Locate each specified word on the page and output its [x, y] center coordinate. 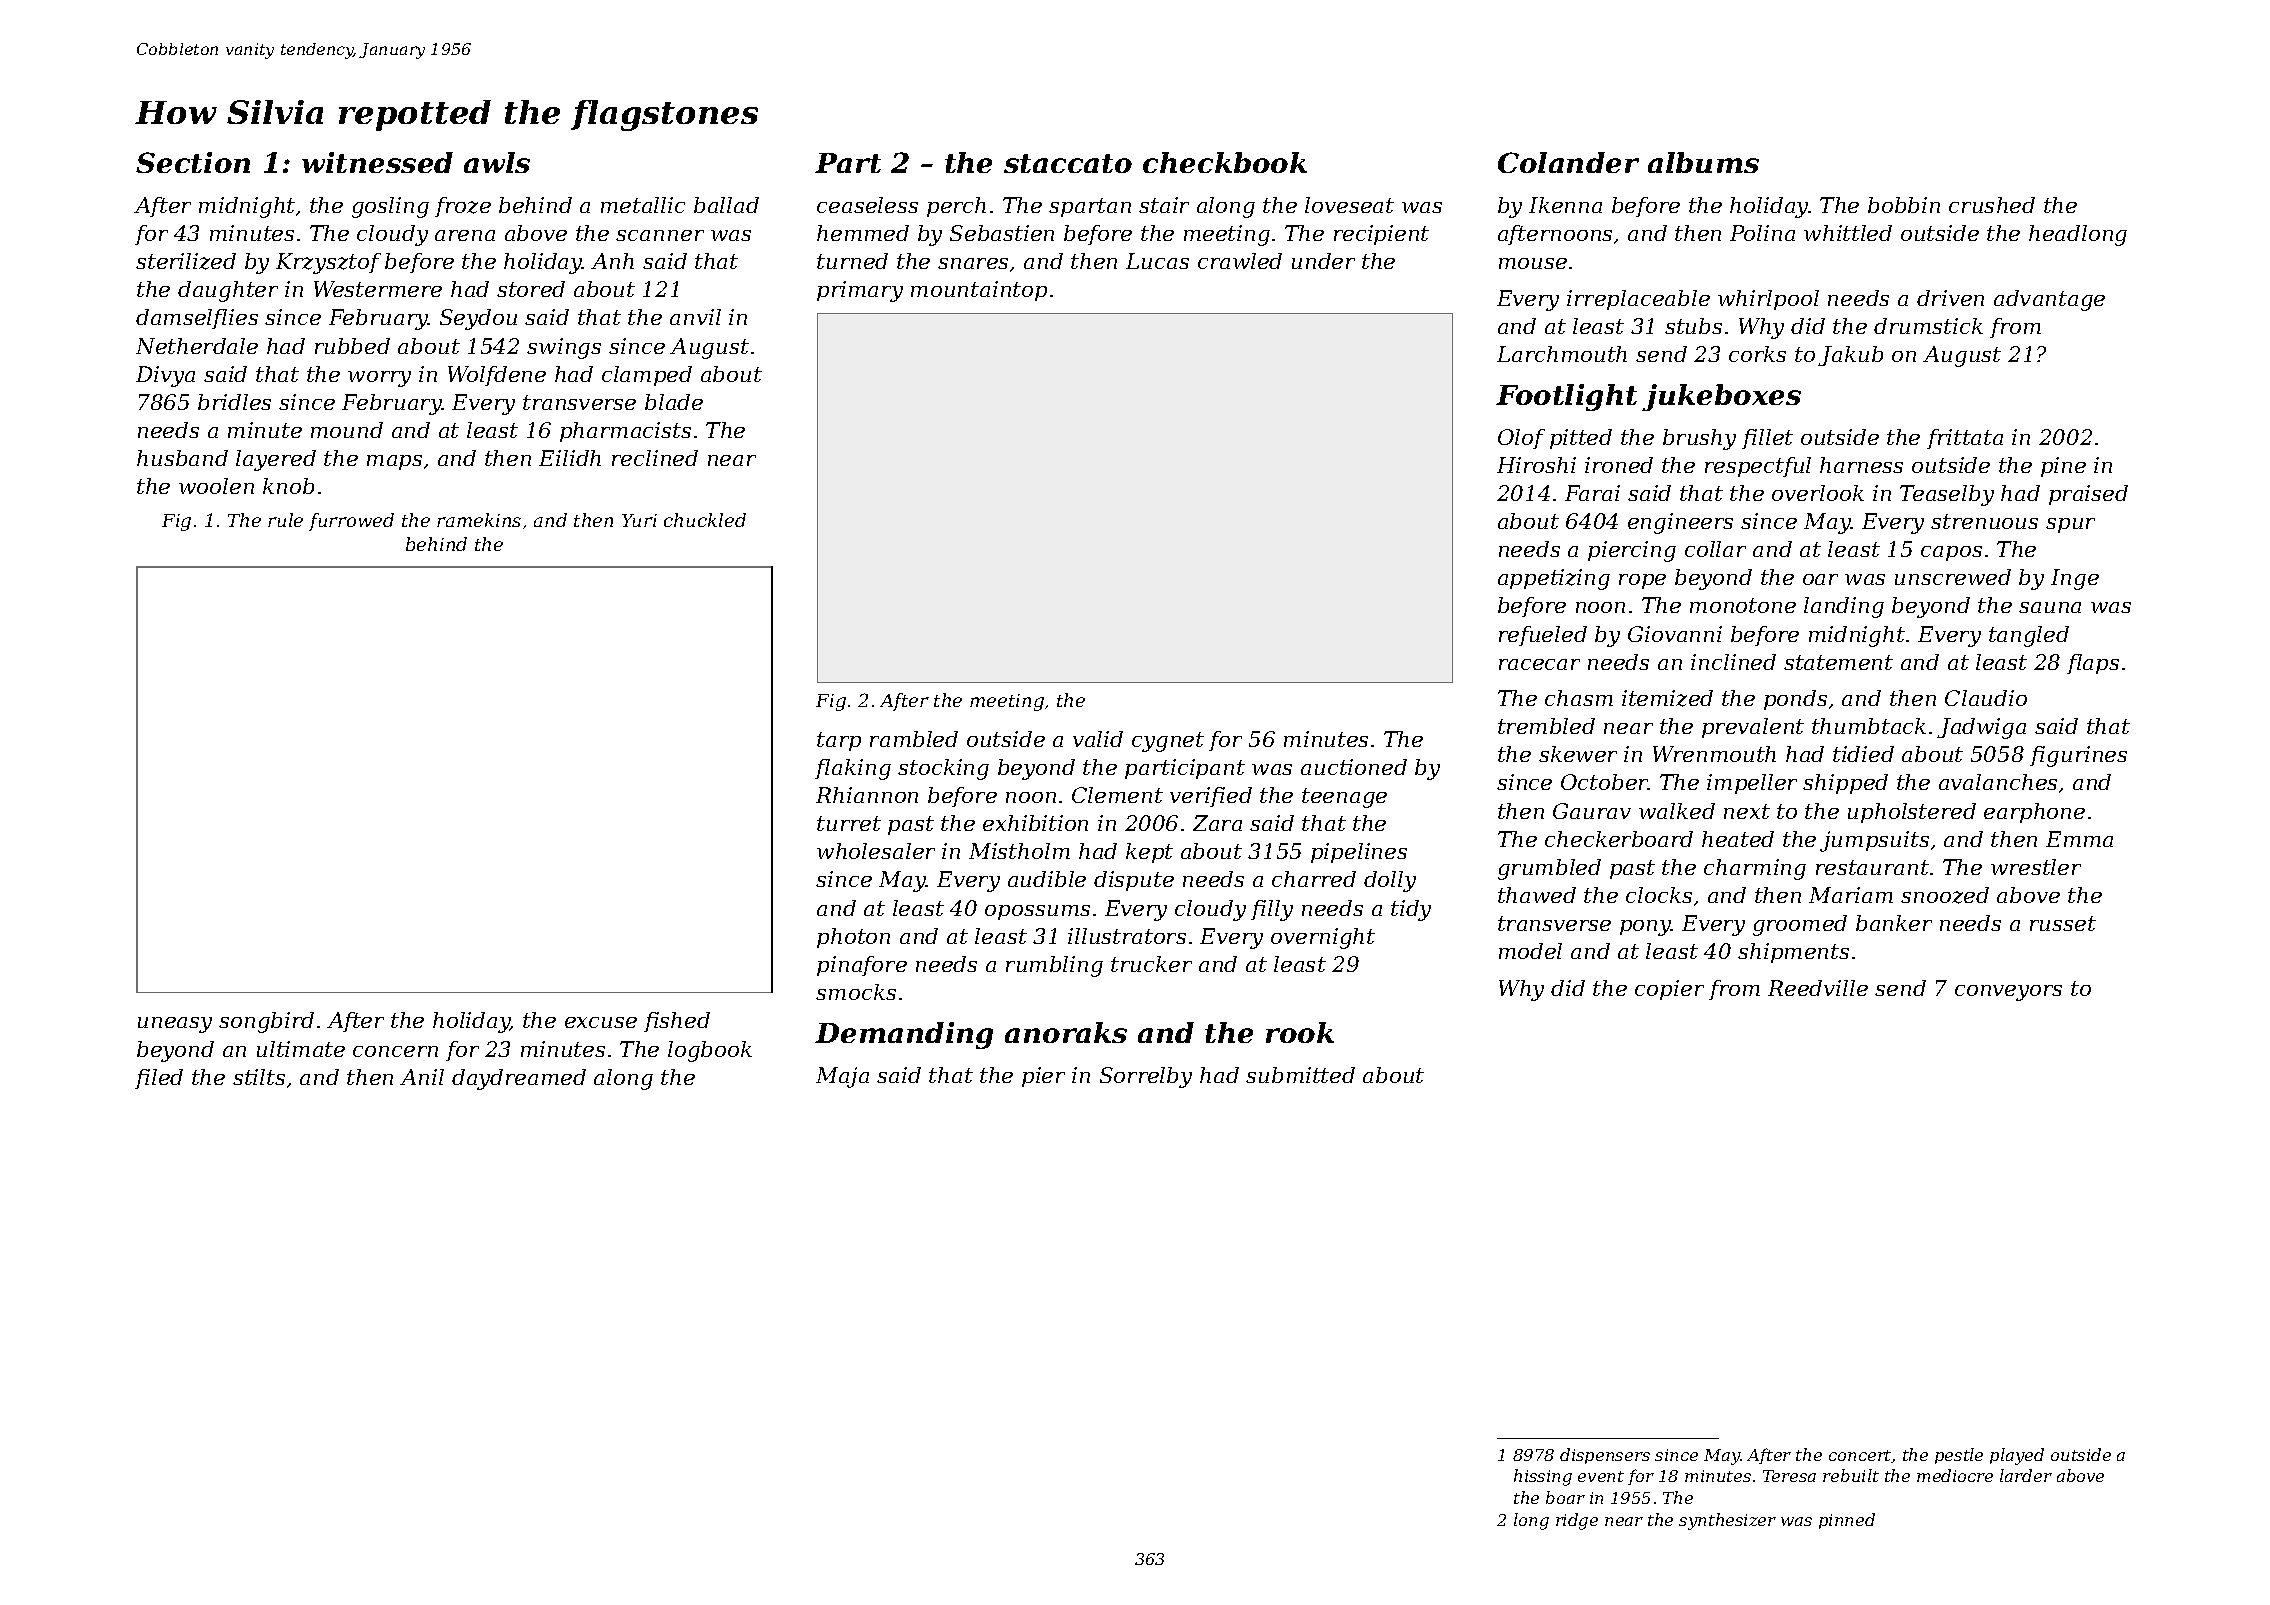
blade [674, 402]
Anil [422, 1077]
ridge [1577, 1521]
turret [849, 823]
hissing [1543, 1477]
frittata [1965, 439]
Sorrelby [1146, 1077]
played [2017, 1456]
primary [860, 291]
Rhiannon [867, 795]
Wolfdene [497, 376]
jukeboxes [1721, 397]
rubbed [352, 346]
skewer [1578, 754]
